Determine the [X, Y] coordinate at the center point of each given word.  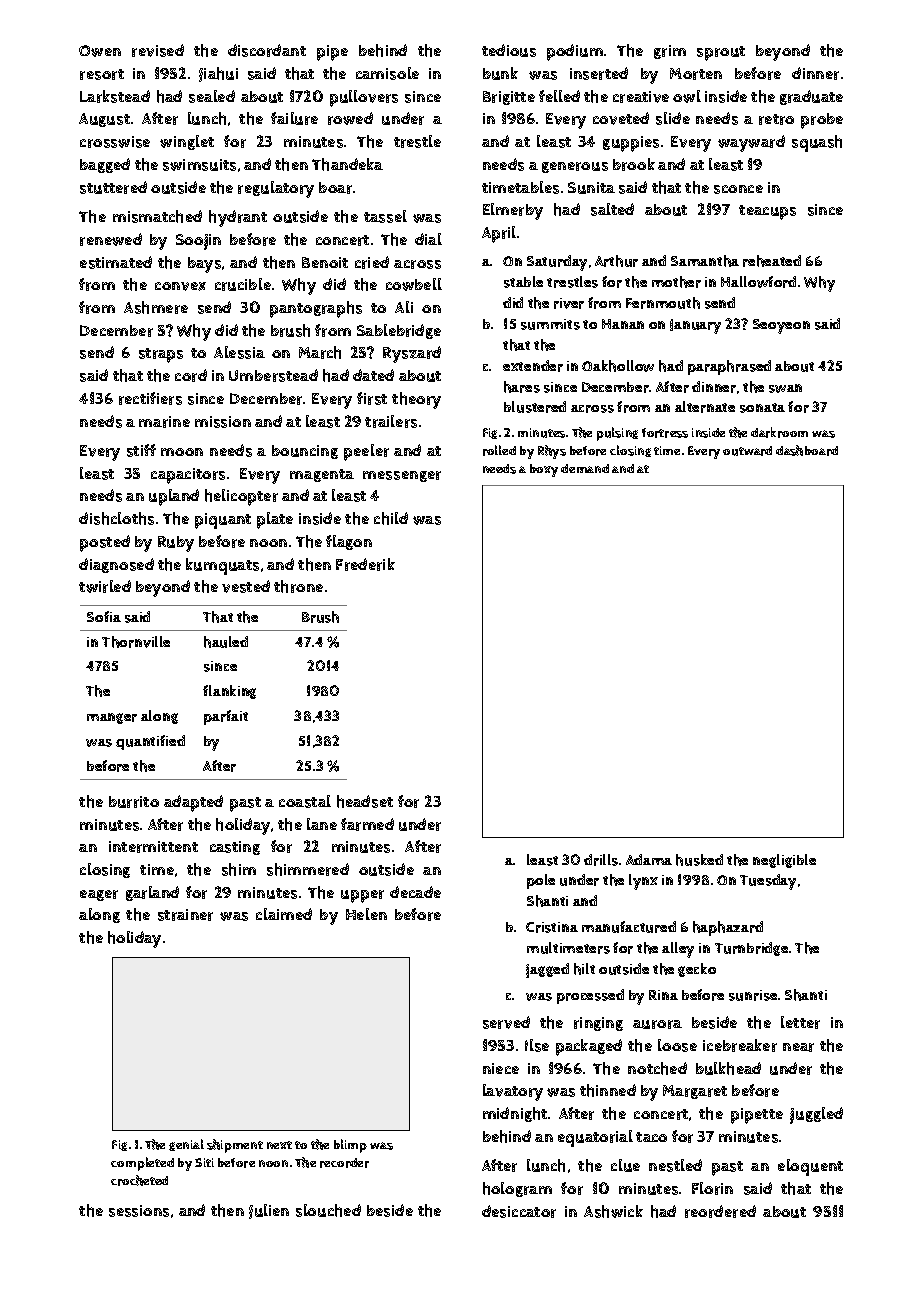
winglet [187, 142]
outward [747, 451]
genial [186, 1145]
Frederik [365, 564]
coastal [305, 801]
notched [657, 1068]
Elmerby [513, 211]
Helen [366, 914]
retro [776, 119]
